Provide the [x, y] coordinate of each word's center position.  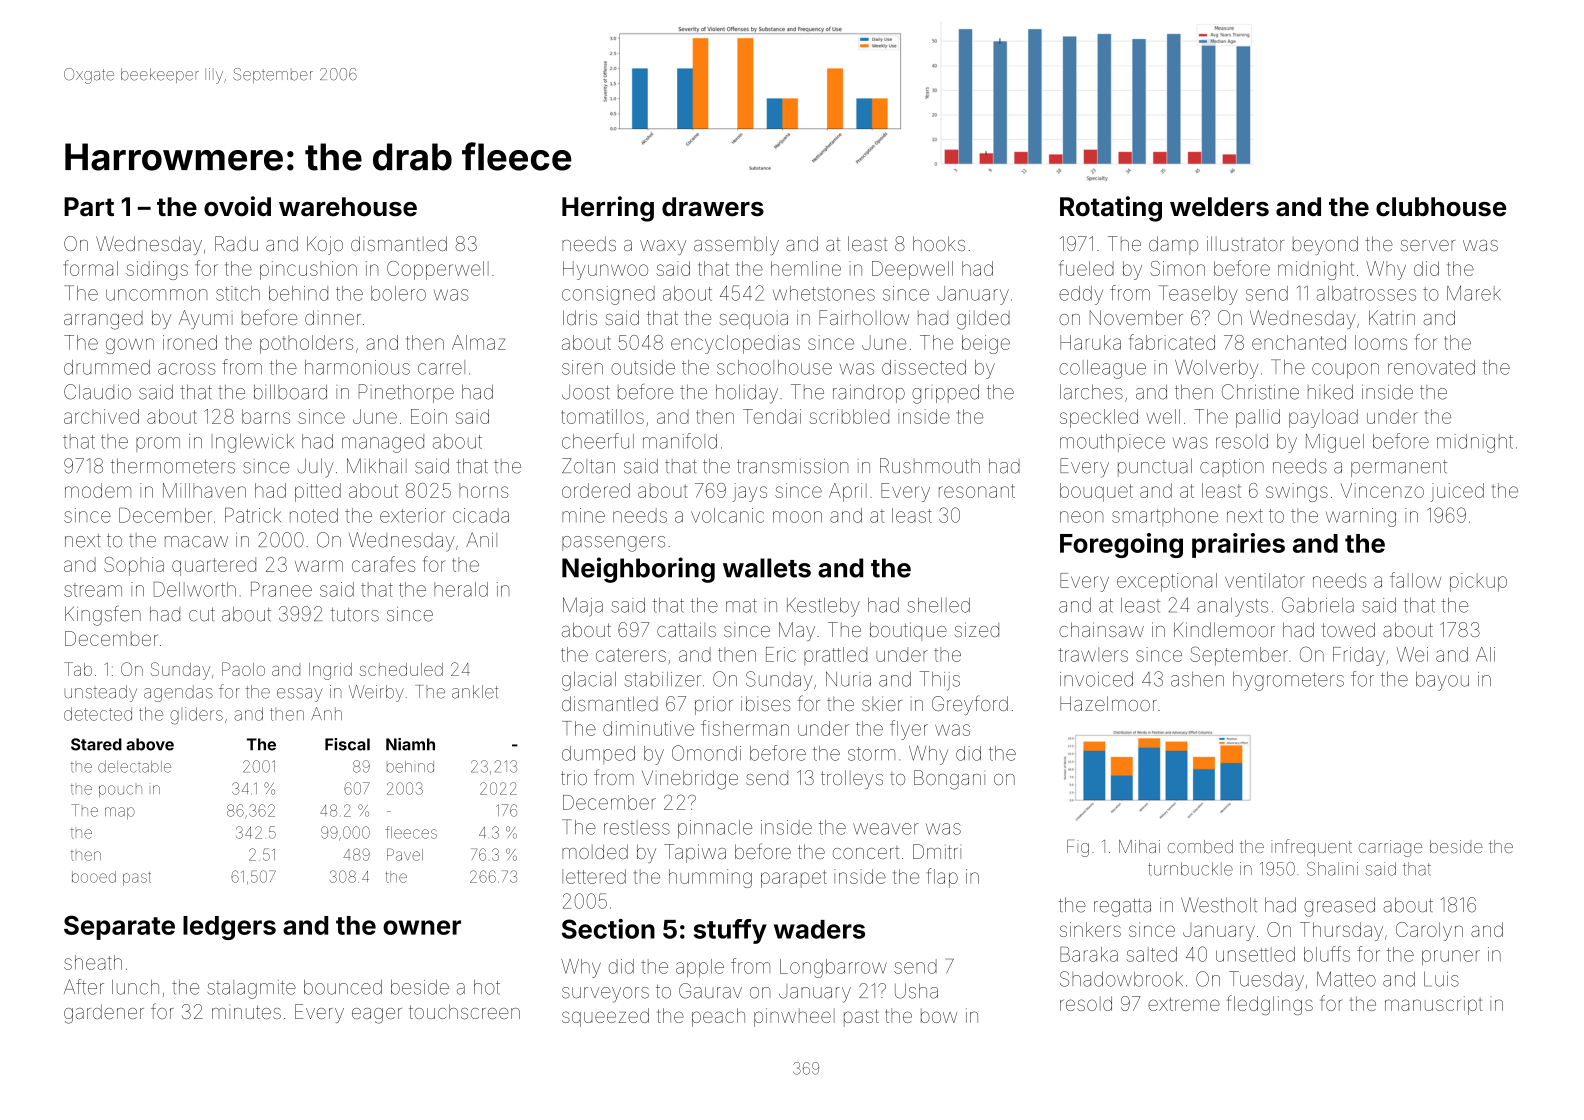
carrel [441, 367]
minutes [246, 1012]
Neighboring [638, 570]
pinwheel [794, 1017]
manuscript [1433, 1005]
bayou [1442, 681]
